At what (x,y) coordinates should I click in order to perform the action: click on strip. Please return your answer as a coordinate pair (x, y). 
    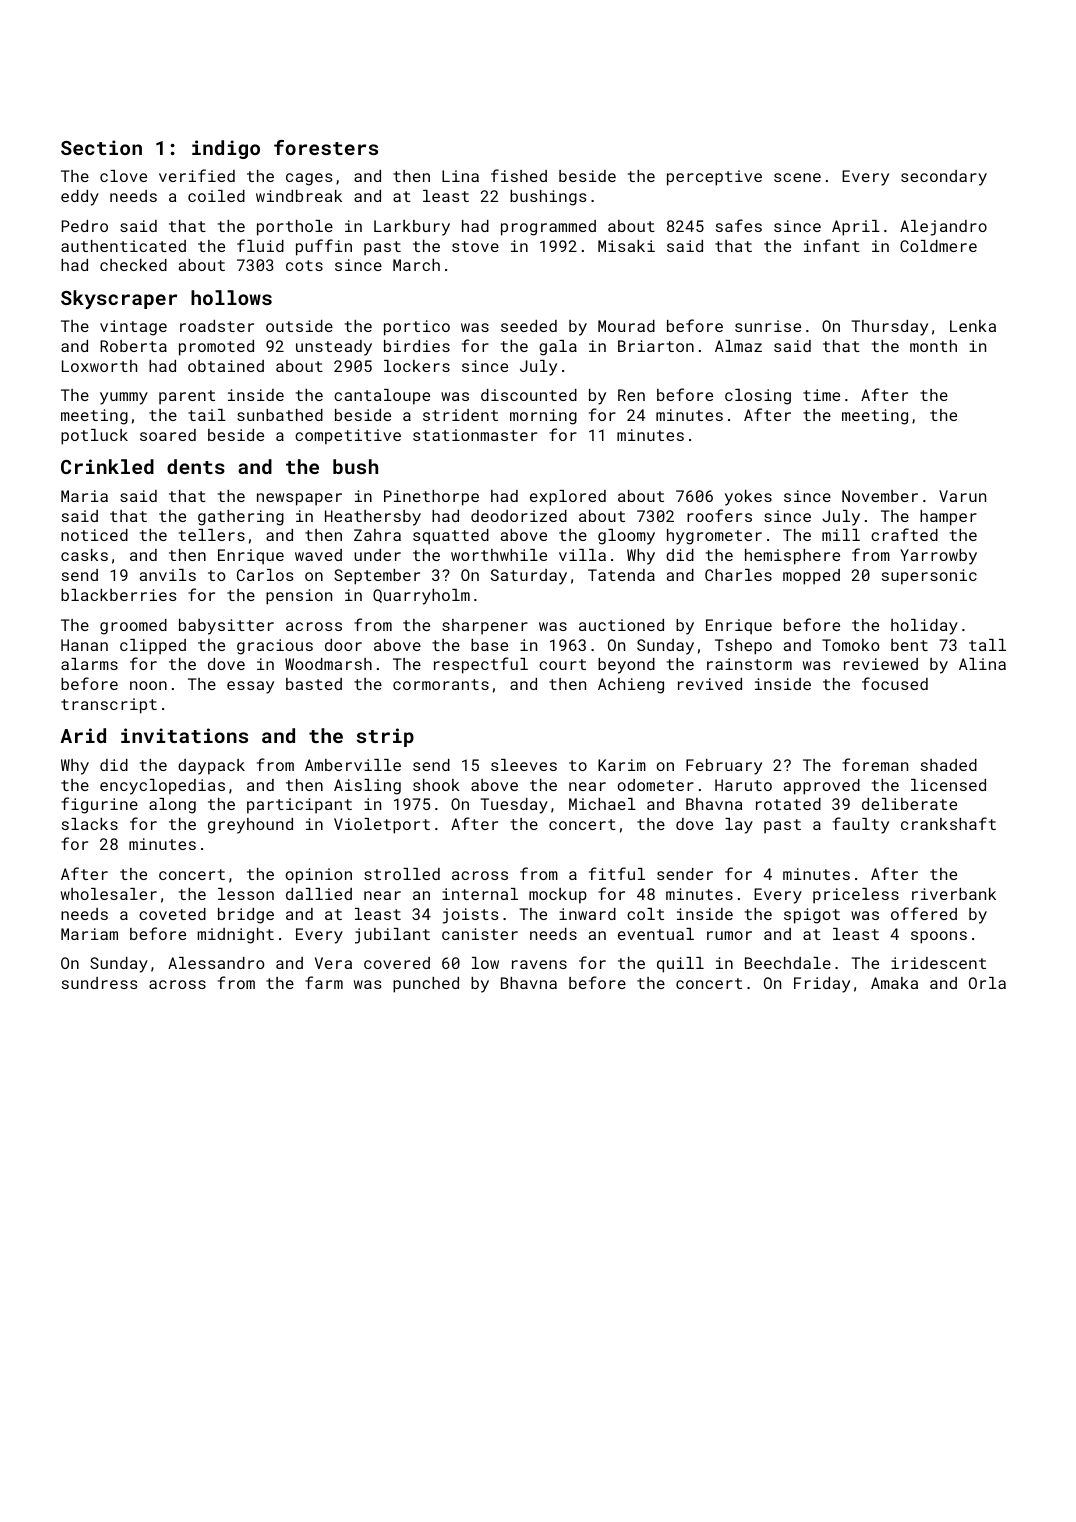
    Looking at the image, I should click on (385, 737).
